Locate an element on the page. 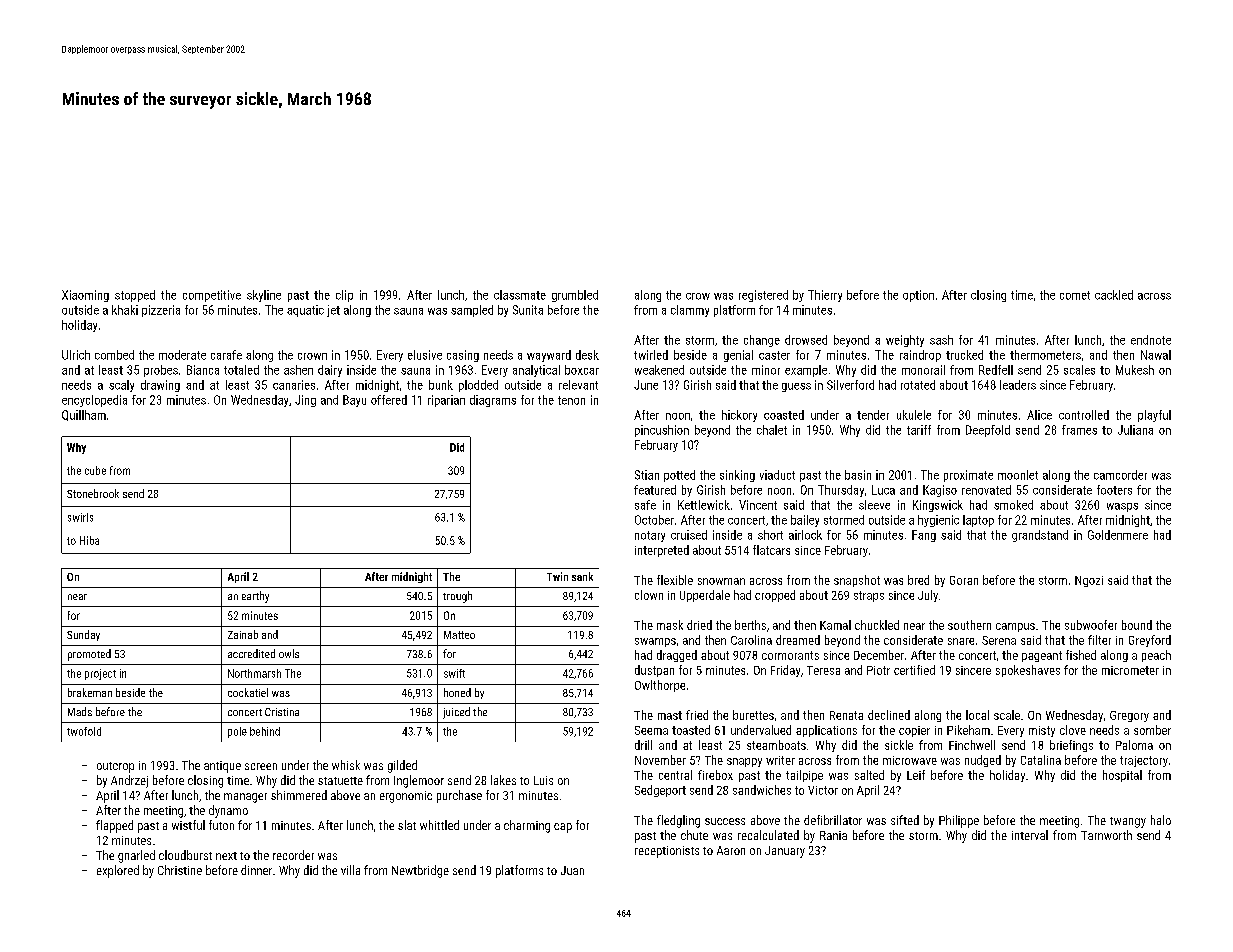 This document has width=1233, height=952. diagrams is located at coordinates (493, 401).
